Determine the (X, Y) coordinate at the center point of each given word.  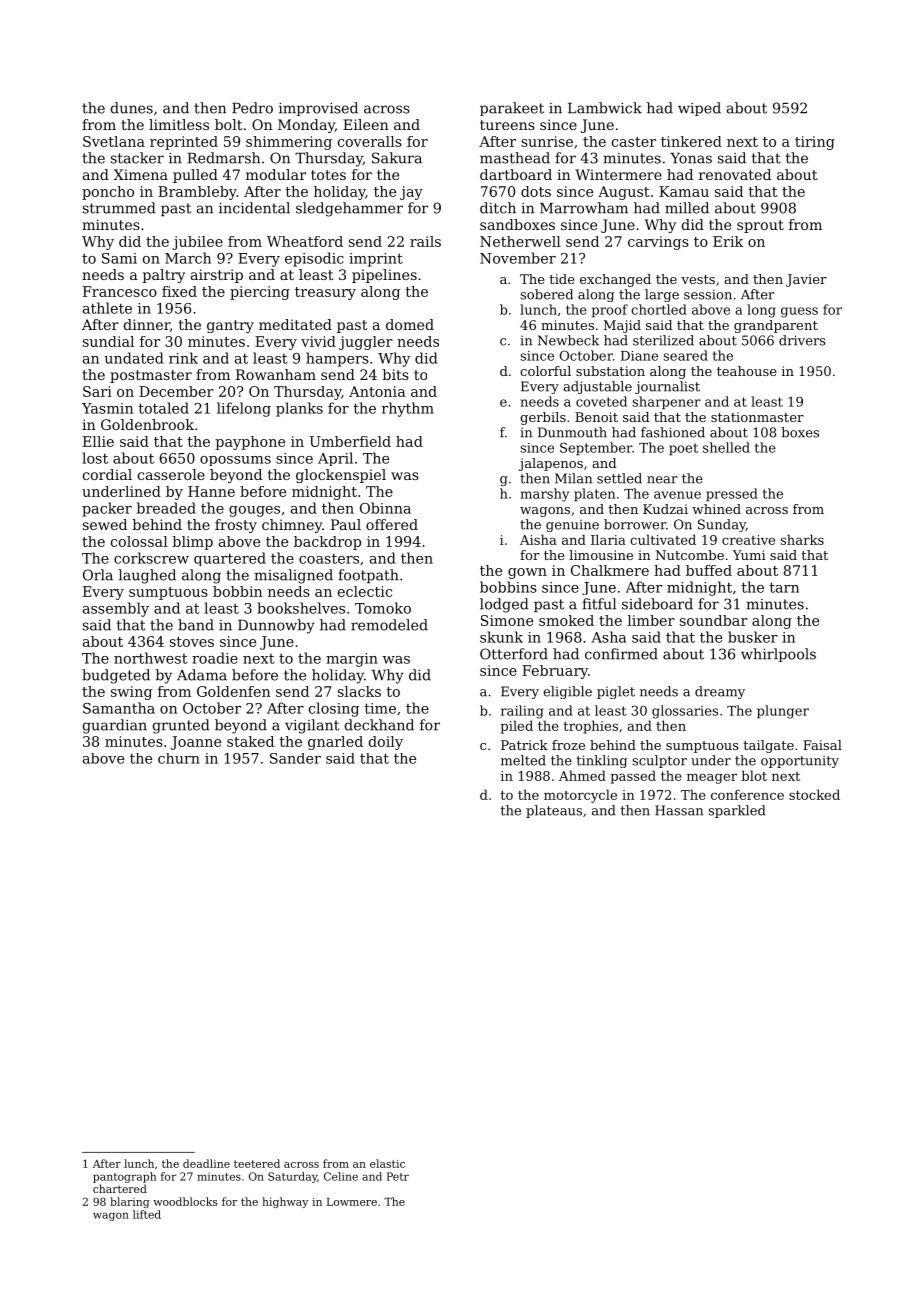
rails (425, 241)
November (518, 258)
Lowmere (352, 1202)
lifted (147, 1214)
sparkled (737, 811)
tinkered (691, 141)
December (176, 391)
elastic (387, 1163)
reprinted (184, 143)
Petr (398, 1176)
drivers (802, 340)
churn (179, 758)
